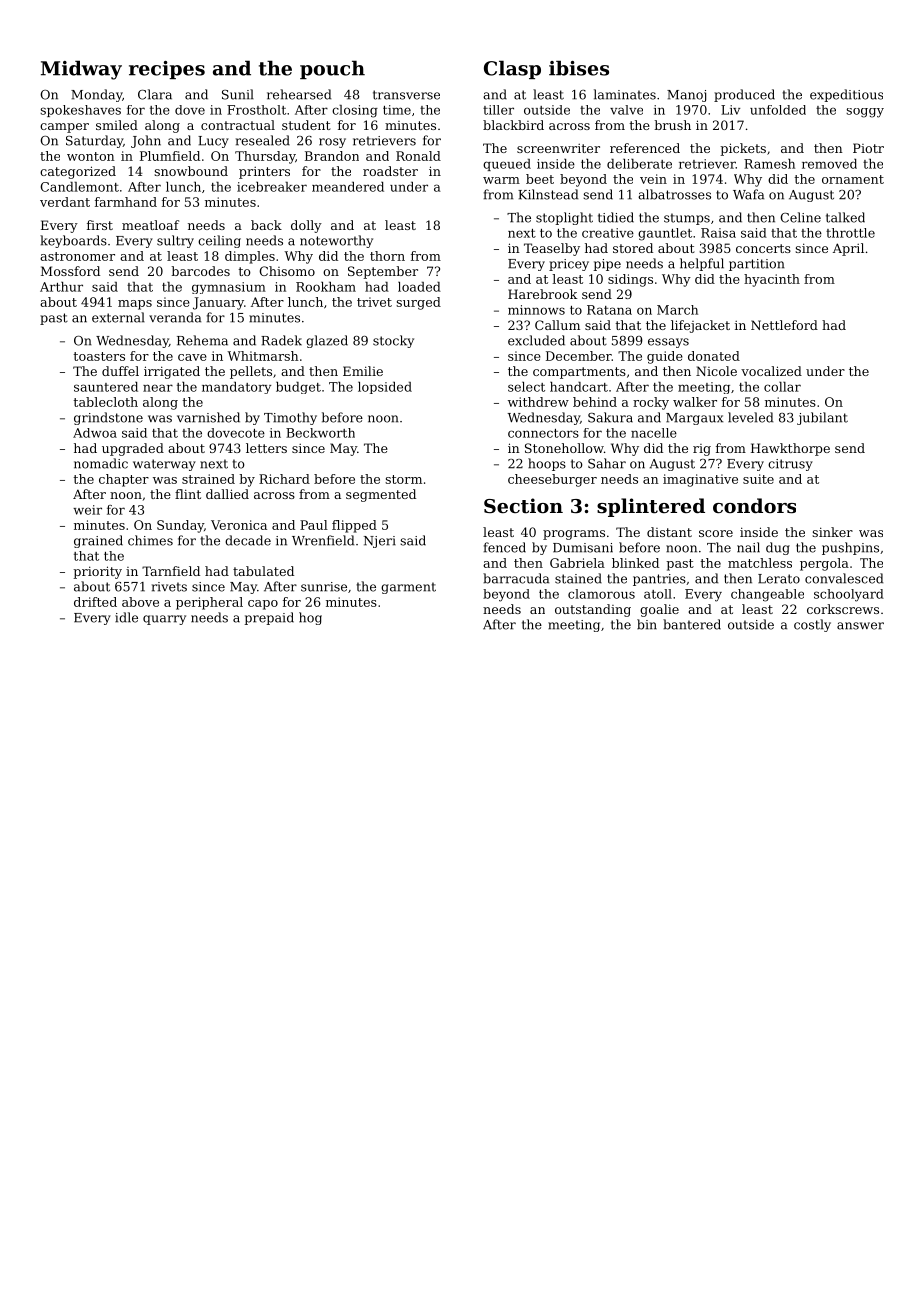 This screenshot has height=1308, width=924. I want to click on external, so click(118, 317).
